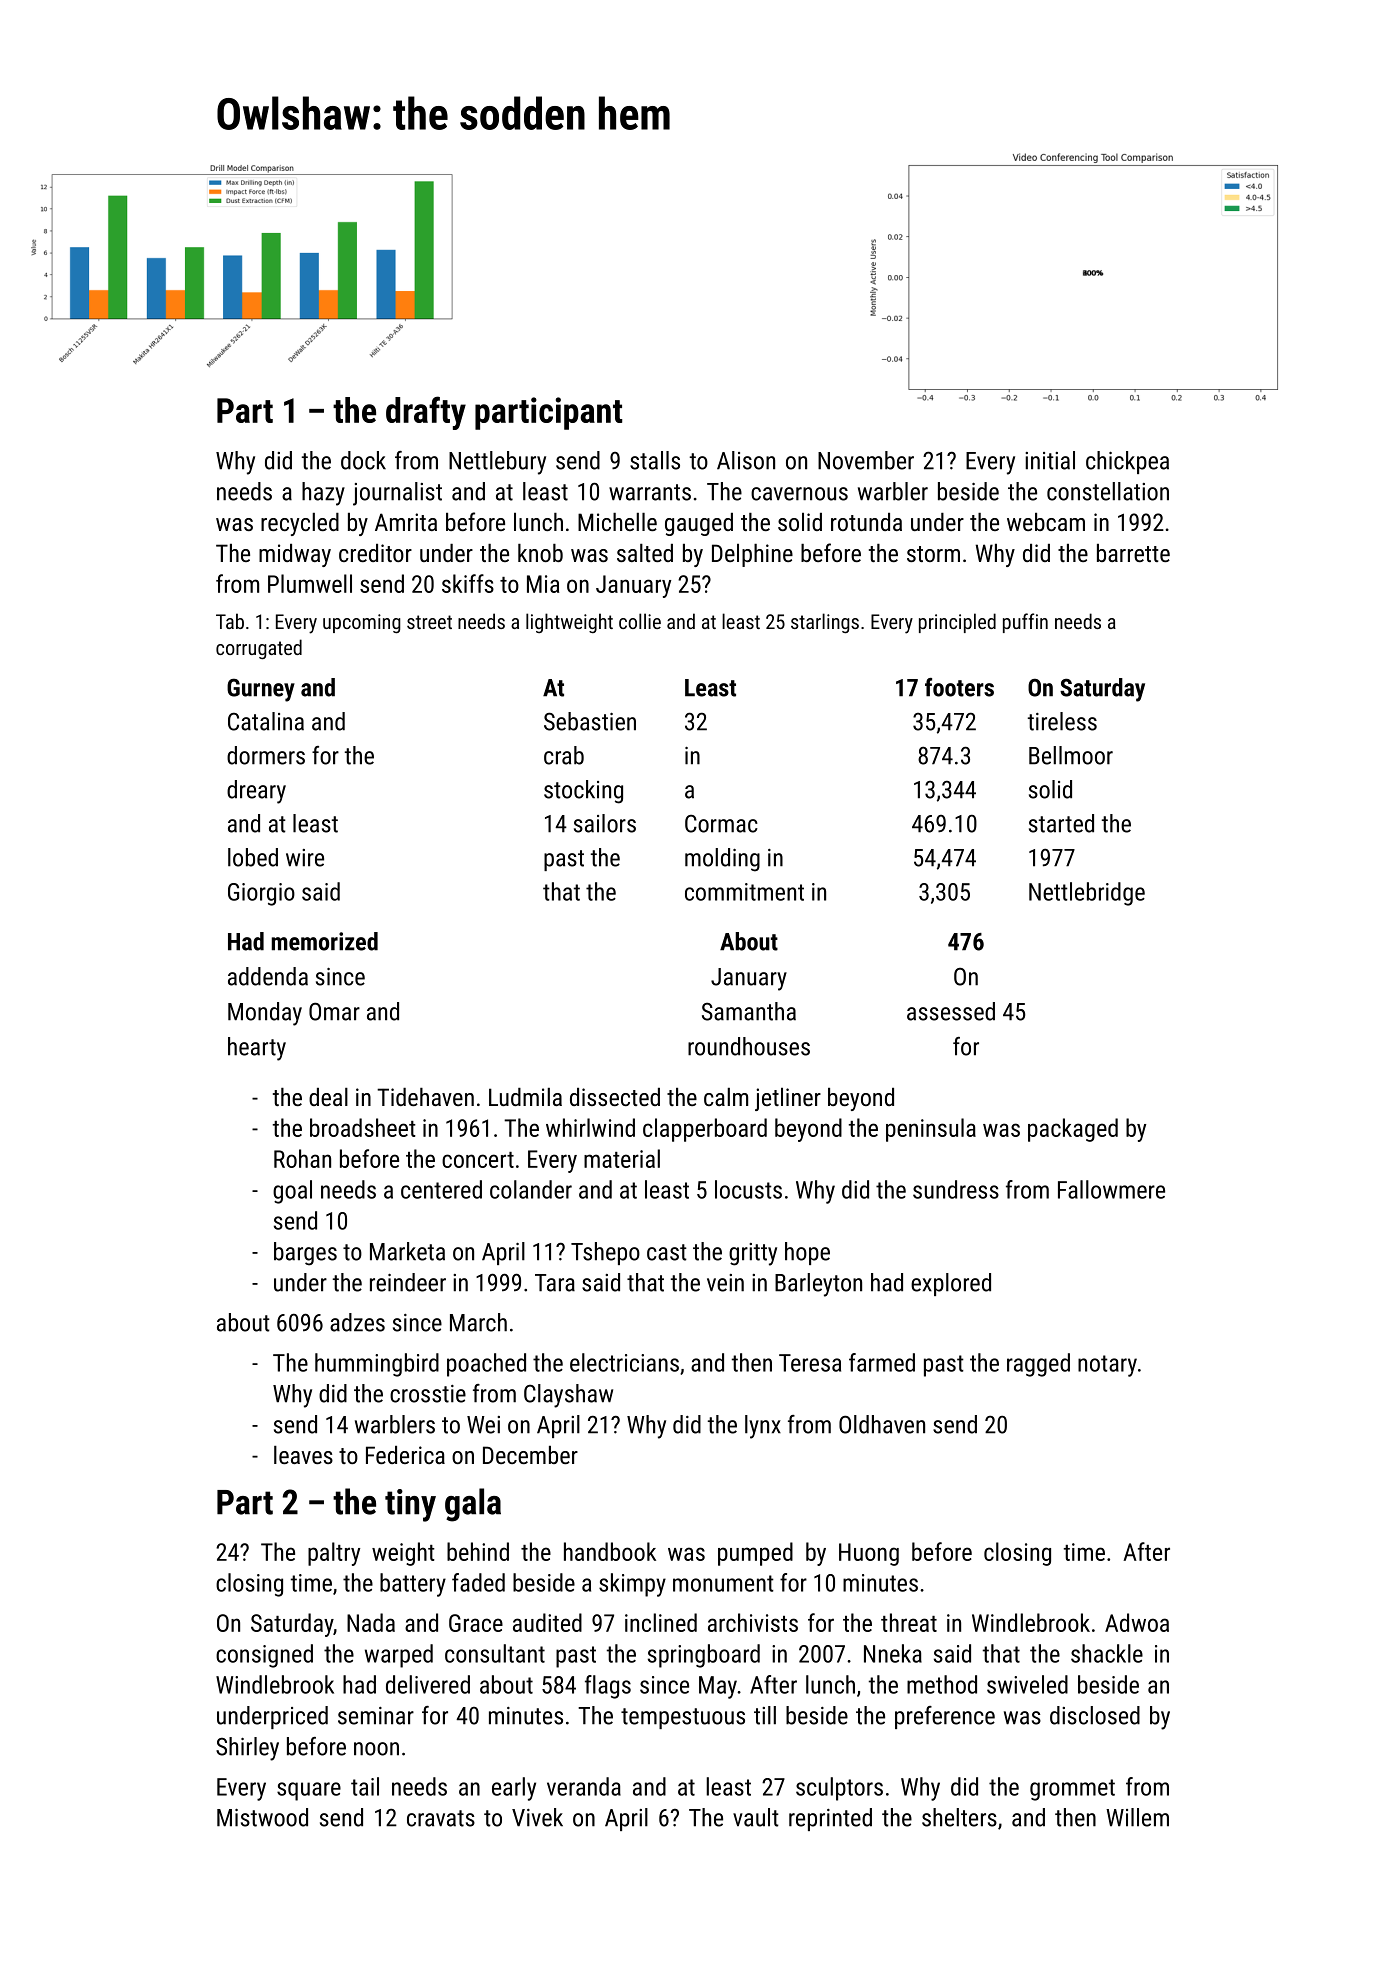  I want to click on Ludmila, so click(525, 1097).
